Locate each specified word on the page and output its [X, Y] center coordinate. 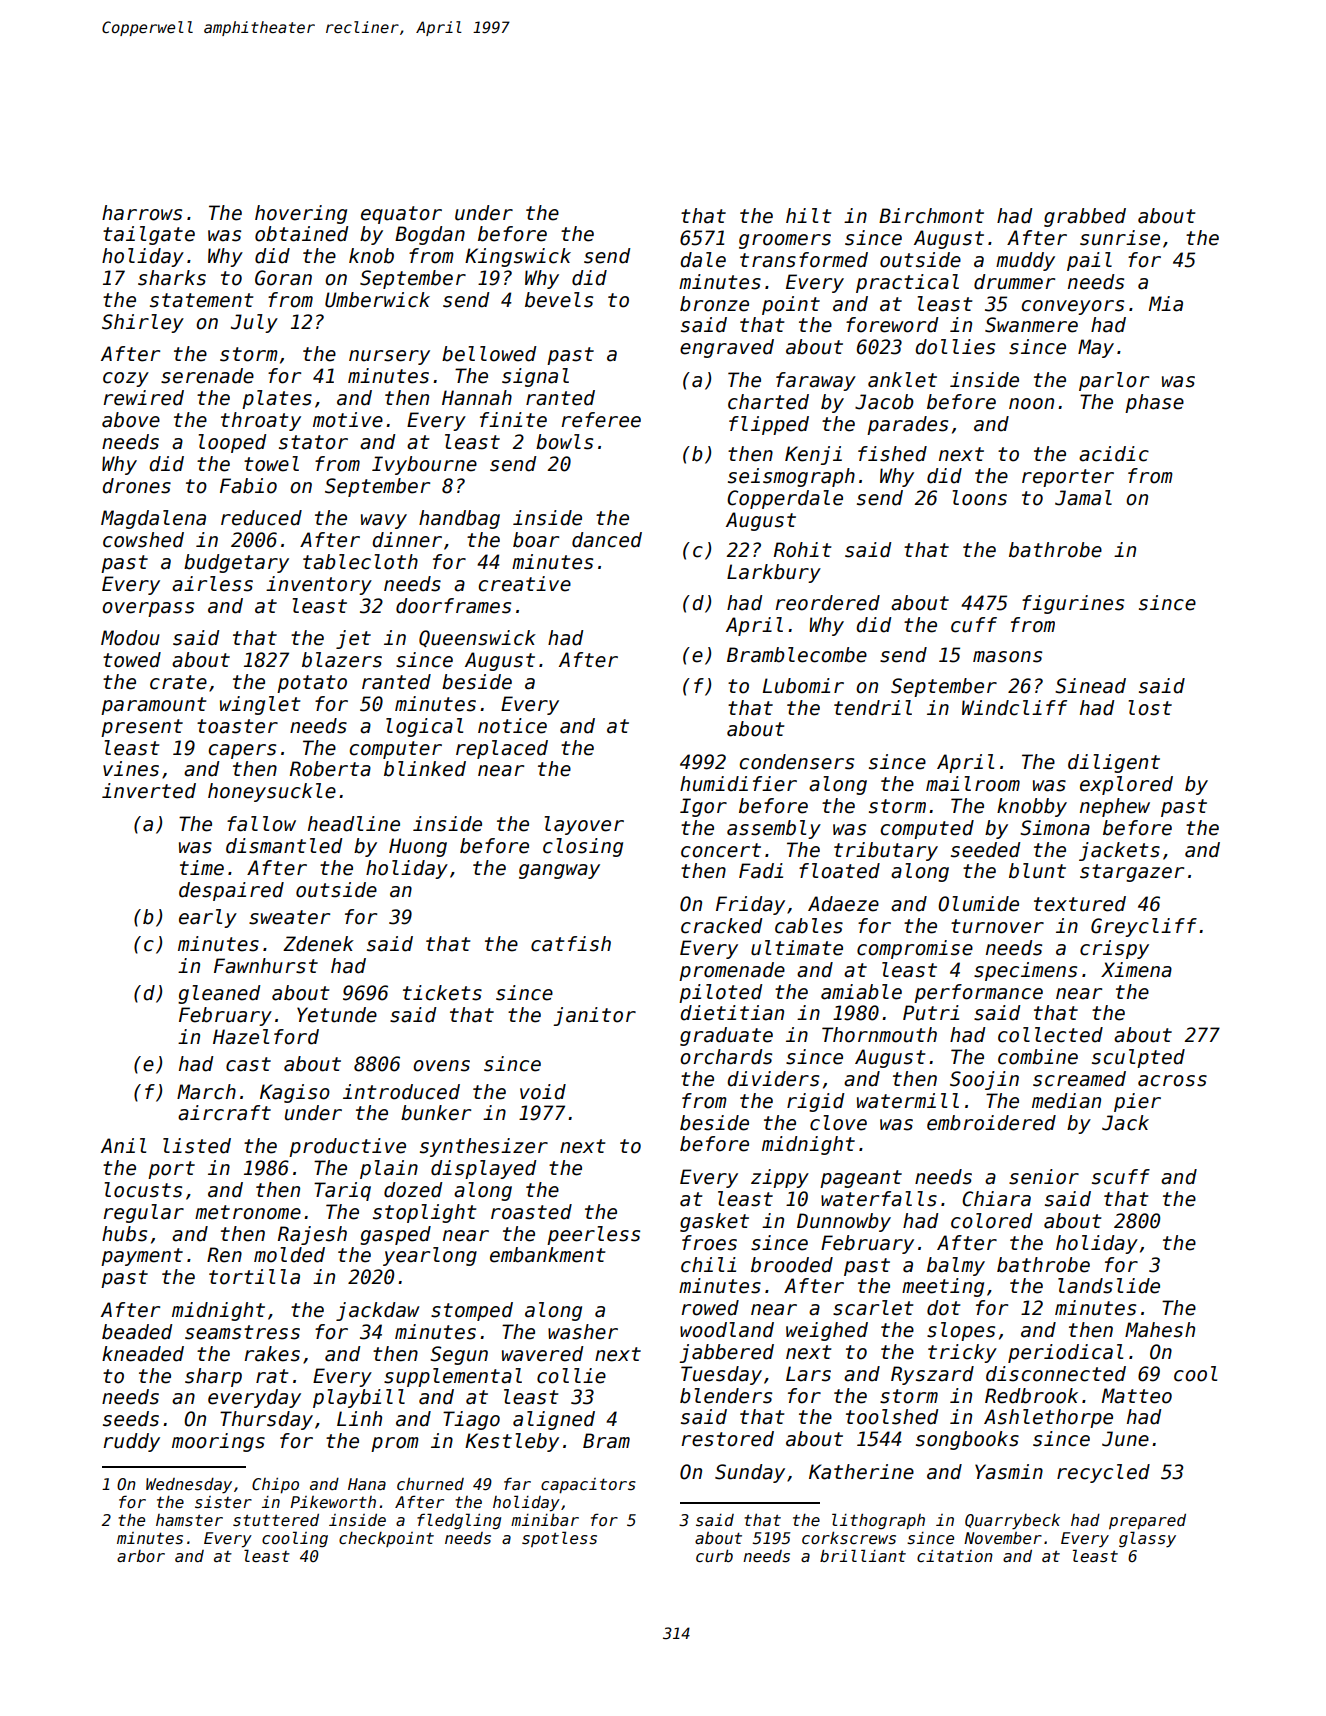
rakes [272, 1354]
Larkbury [774, 573]
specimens [1025, 971]
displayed [484, 1169]
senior [1044, 1177]
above [131, 420]
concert [721, 850]
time [202, 868]
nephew [1115, 807]
